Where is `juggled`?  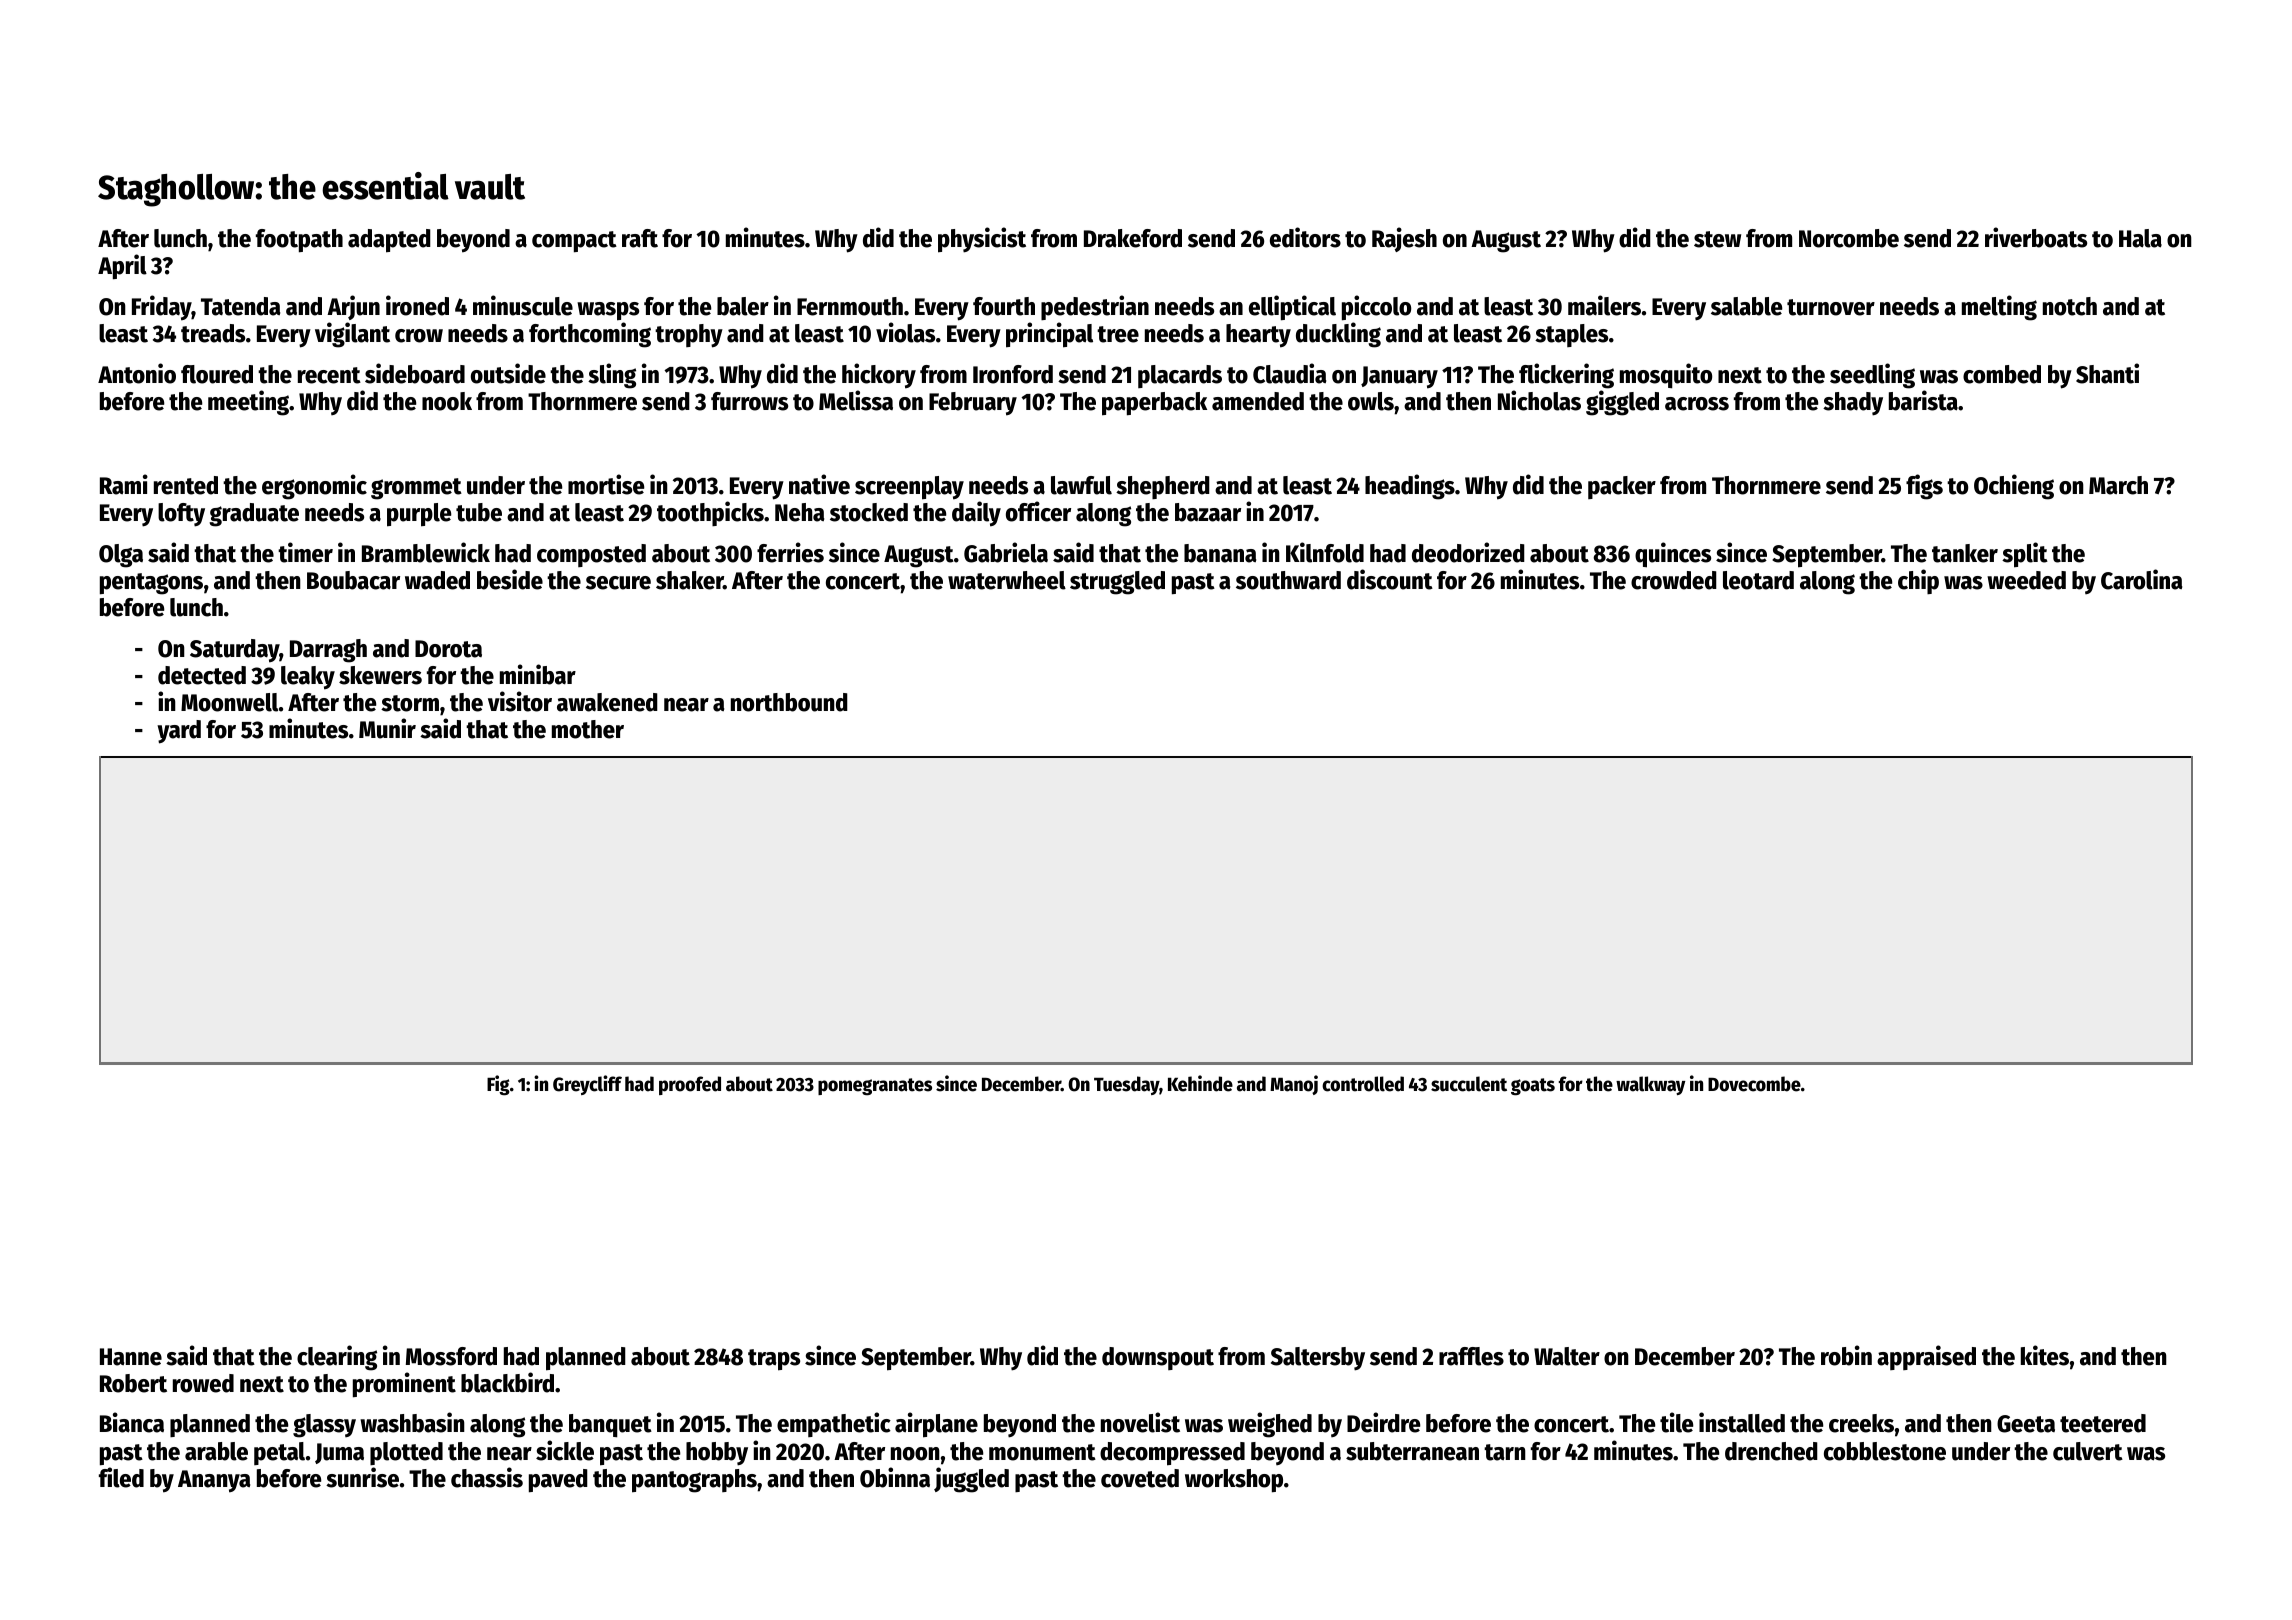
juggled is located at coordinates (971, 1480).
